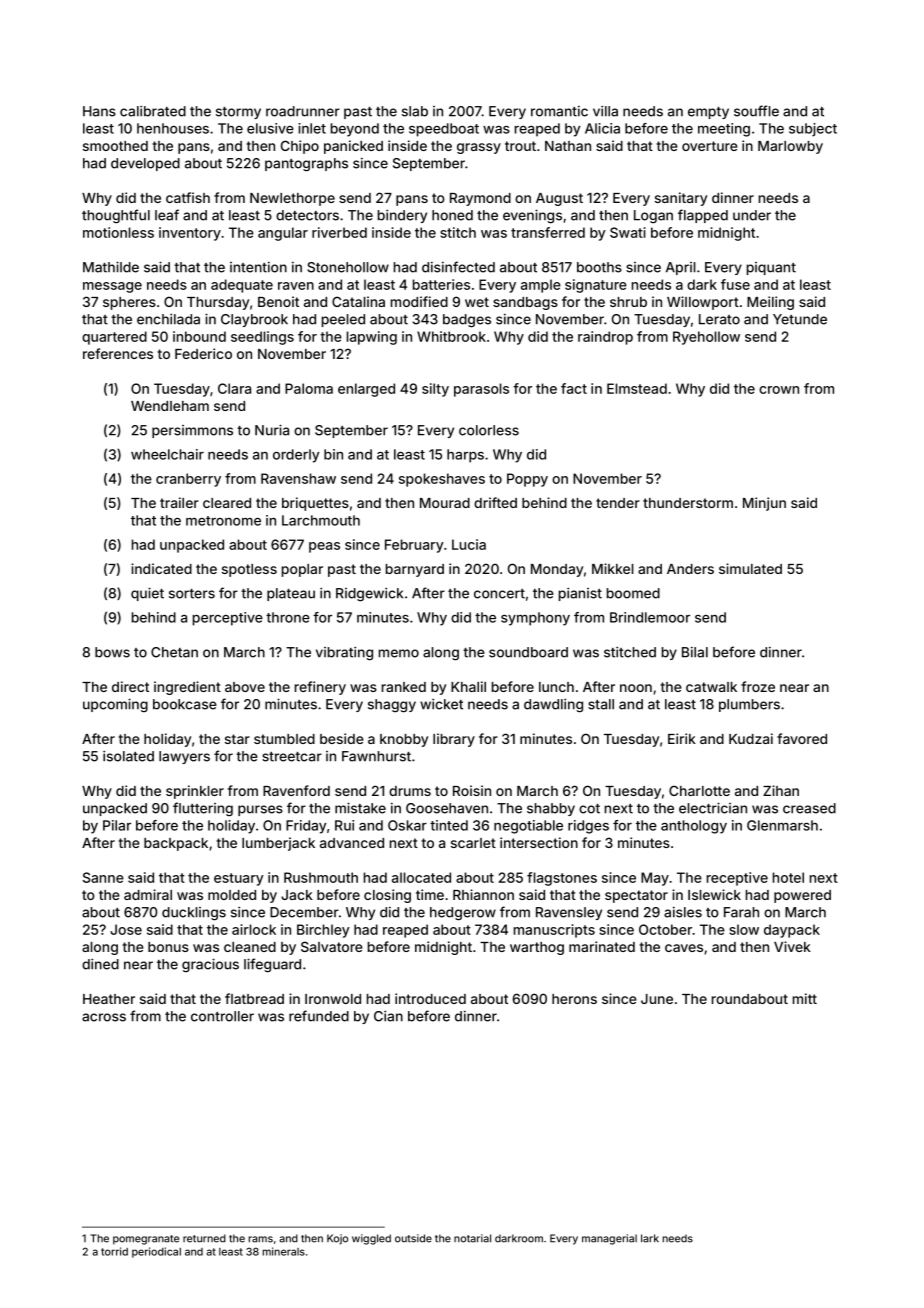  Describe the element at coordinates (204, 1238) in the screenshot. I see `returned` at that location.
